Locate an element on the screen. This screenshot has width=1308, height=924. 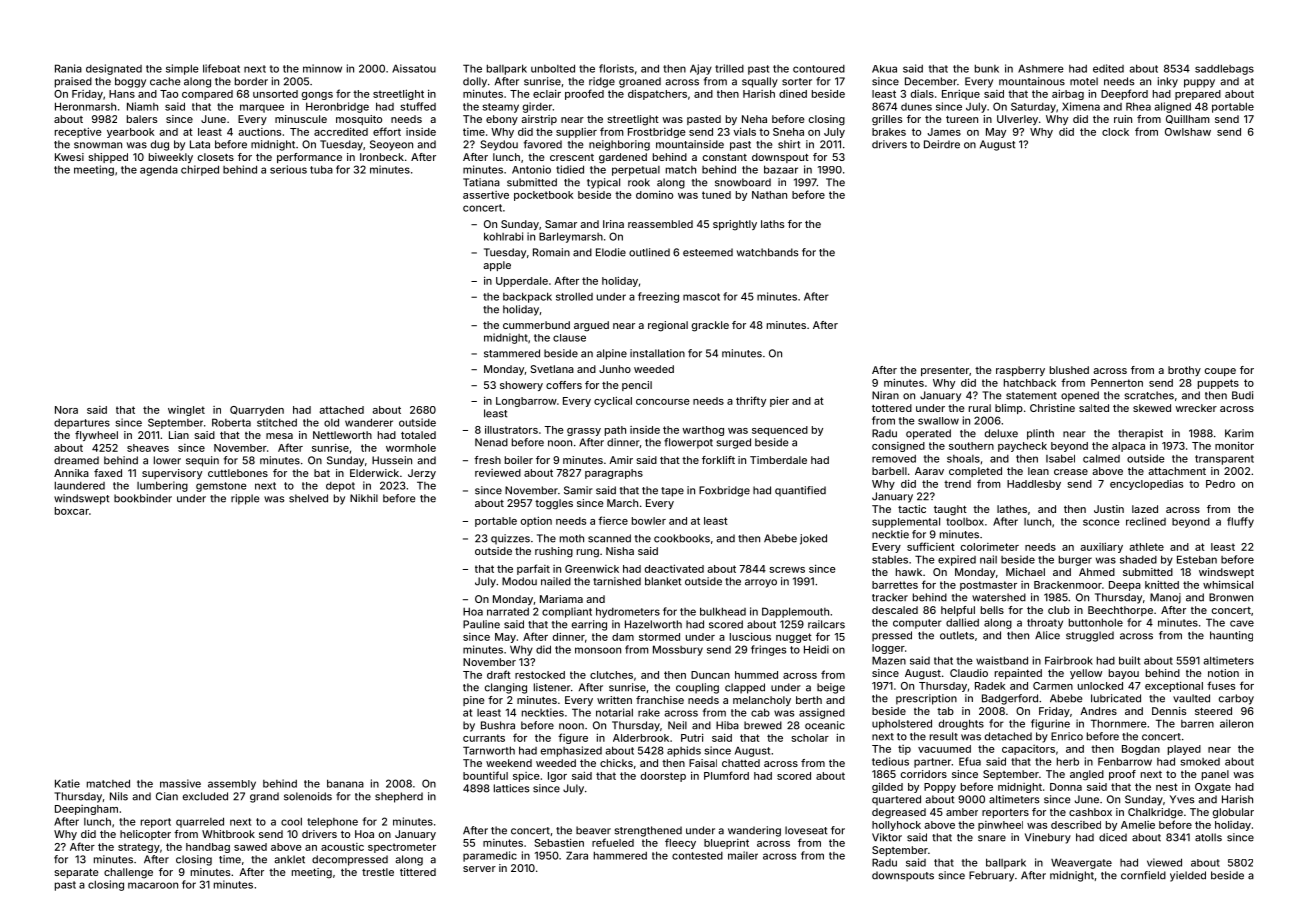
Nora is located at coordinates (66, 410).
